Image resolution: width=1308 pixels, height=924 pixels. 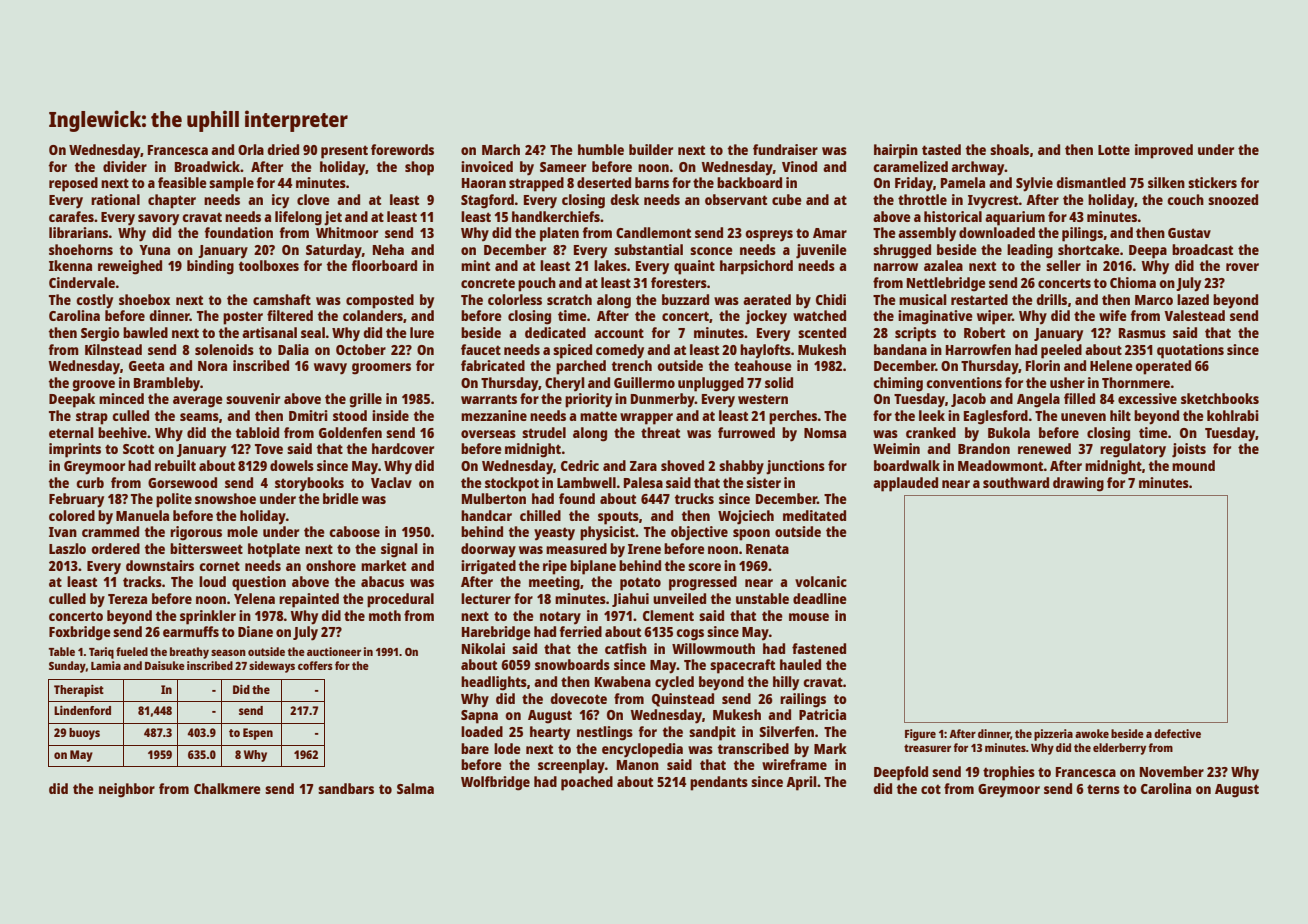 I want to click on grille, so click(x=365, y=400).
